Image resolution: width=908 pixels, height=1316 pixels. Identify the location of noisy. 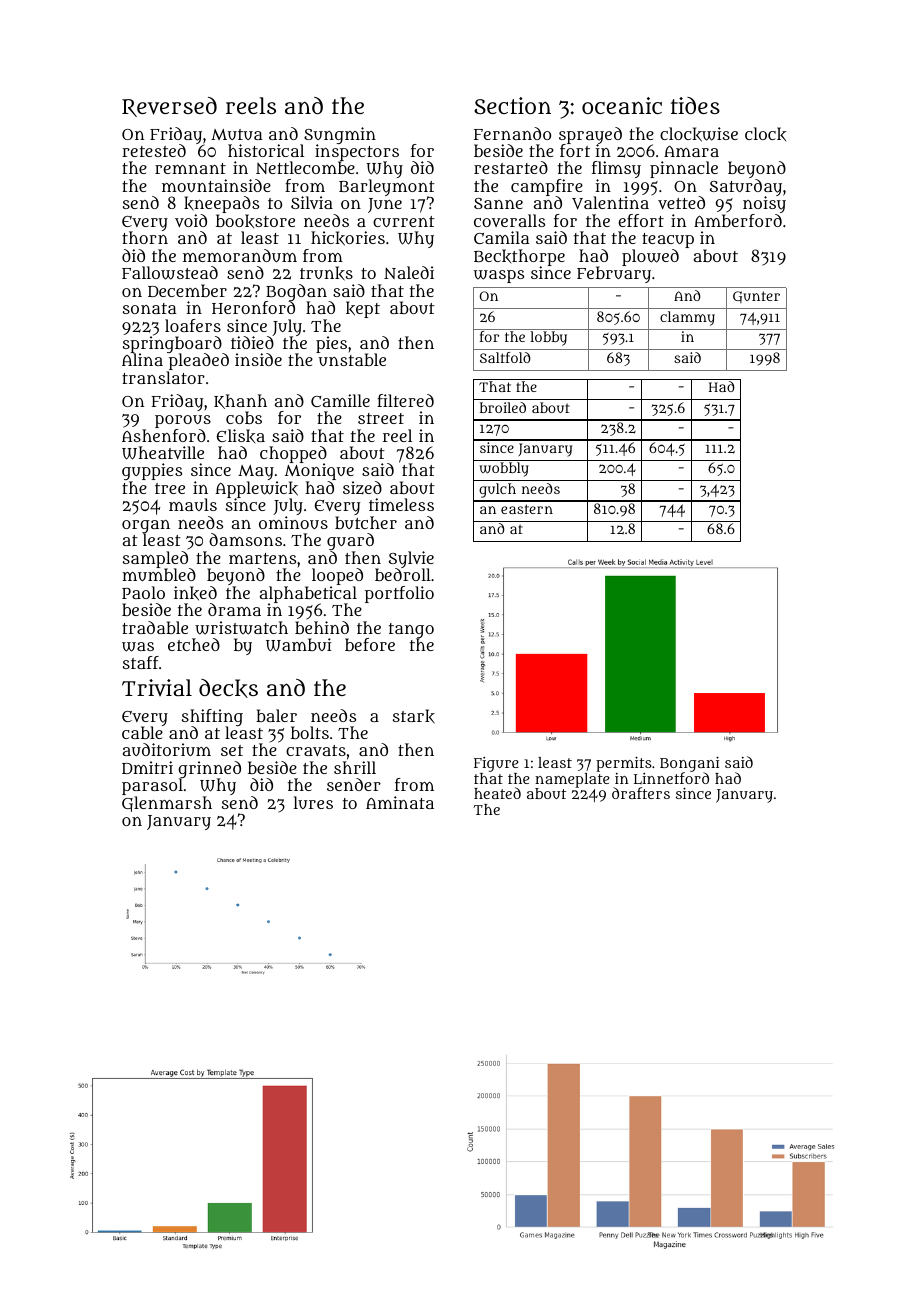
(764, 205).
